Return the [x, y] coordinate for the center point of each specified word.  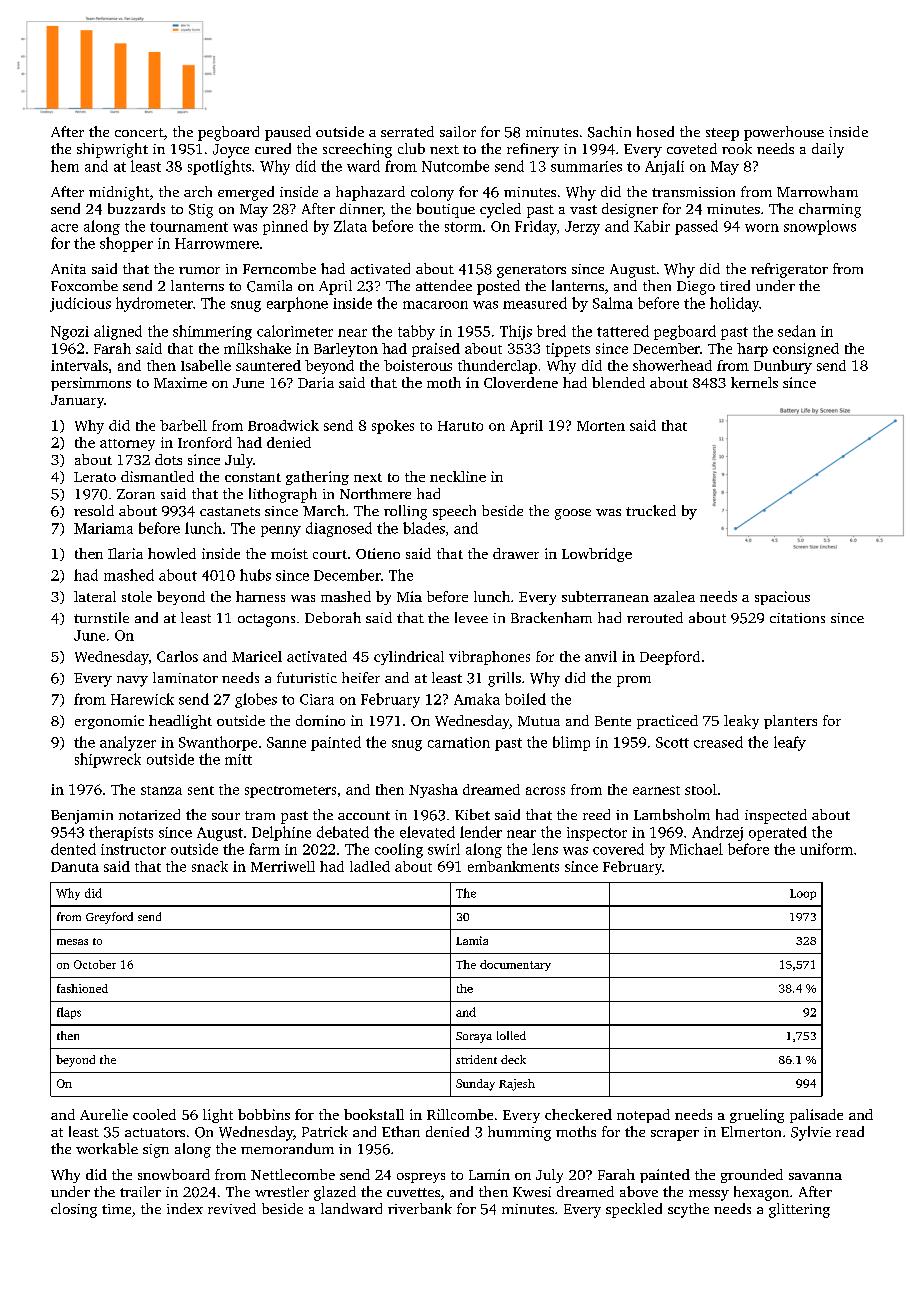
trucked [651, 510]
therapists [121, 833]
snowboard [174, 1174]
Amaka [477, 699]
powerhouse [784, 133]
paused [288, 133]
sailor [458, 131]
